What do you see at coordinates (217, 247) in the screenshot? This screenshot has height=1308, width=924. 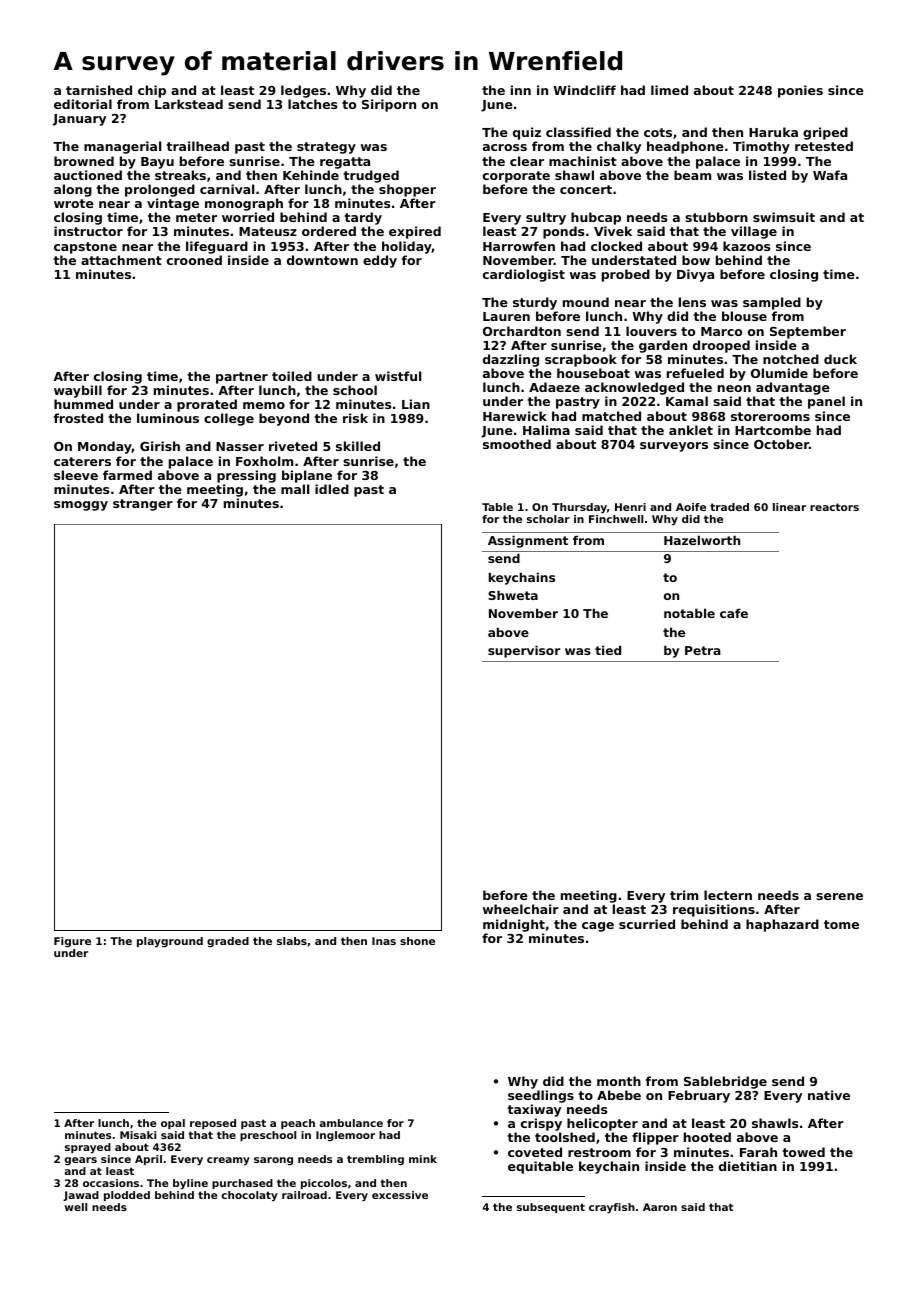 I see `lifeguard` at bounding box center [217, 247].
